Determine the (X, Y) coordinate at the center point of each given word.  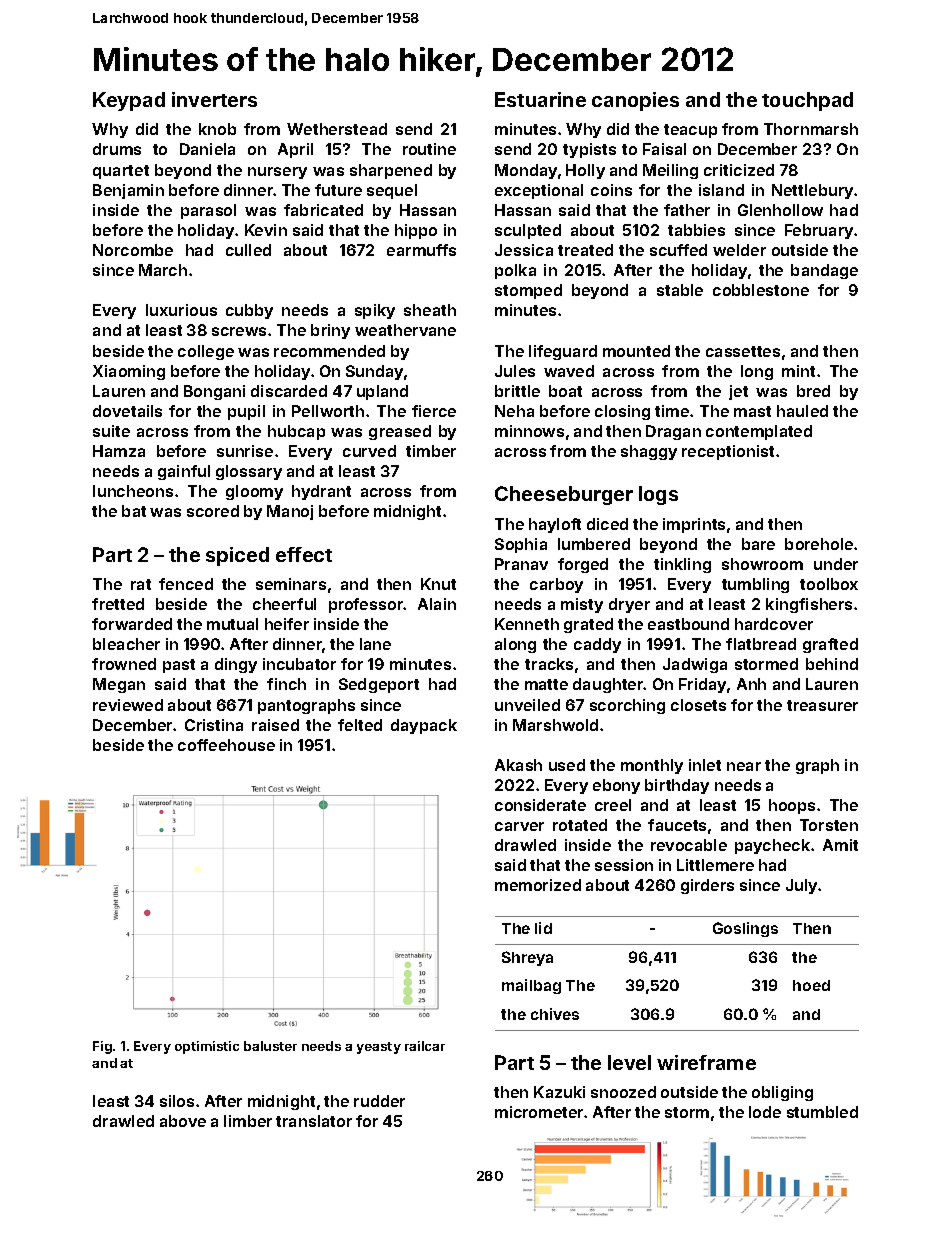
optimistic (207, 1047)
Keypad (129, 101)
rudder (379, 1101)
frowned (124, 664)
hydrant (321, 492)
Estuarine (540, 99)
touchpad (807, 101)
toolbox (829, 584)
